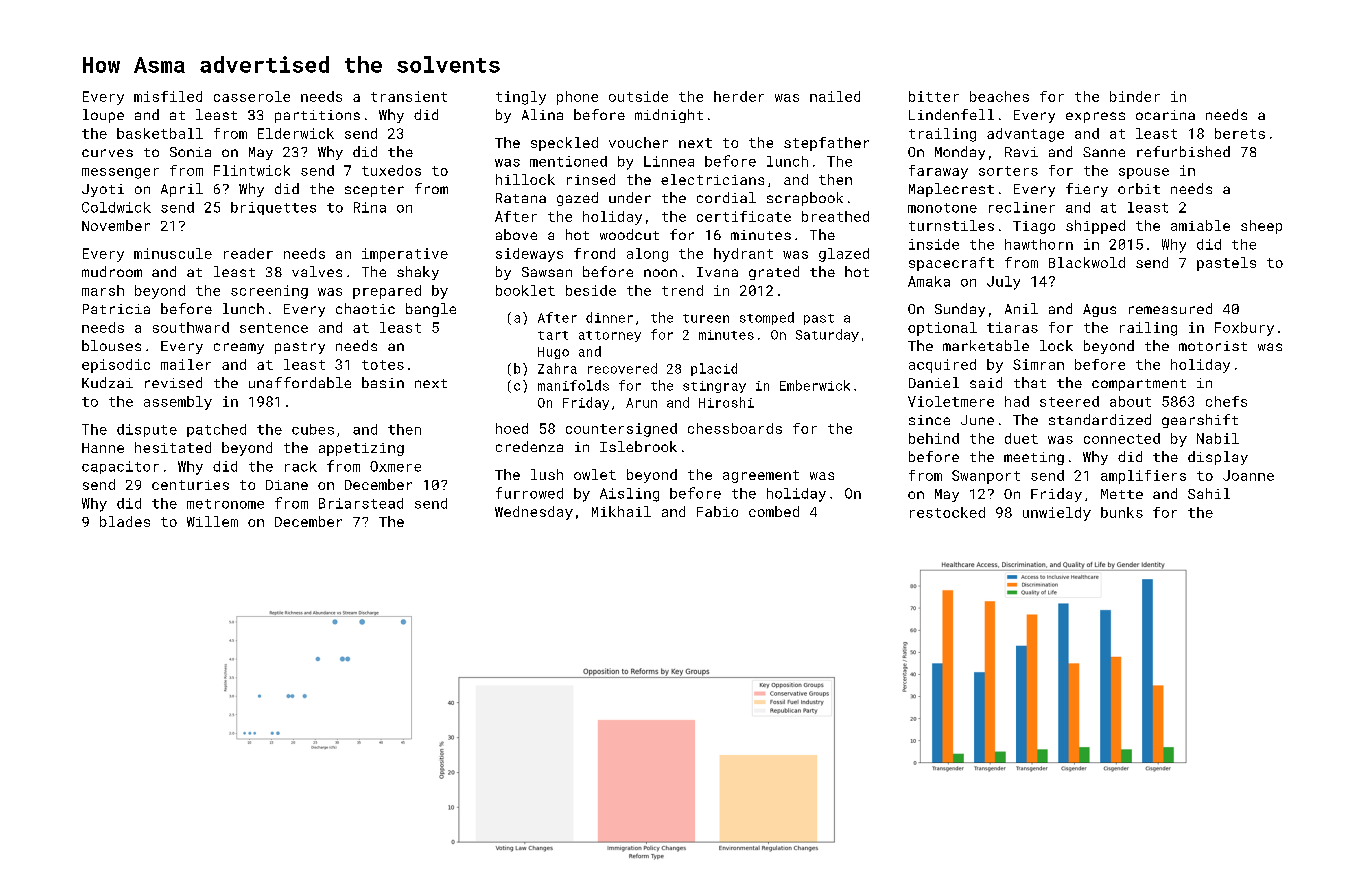  What do you see at coordinates (986, 382) in the screenshot?
I see `said` at bounding box center [986, 382].
